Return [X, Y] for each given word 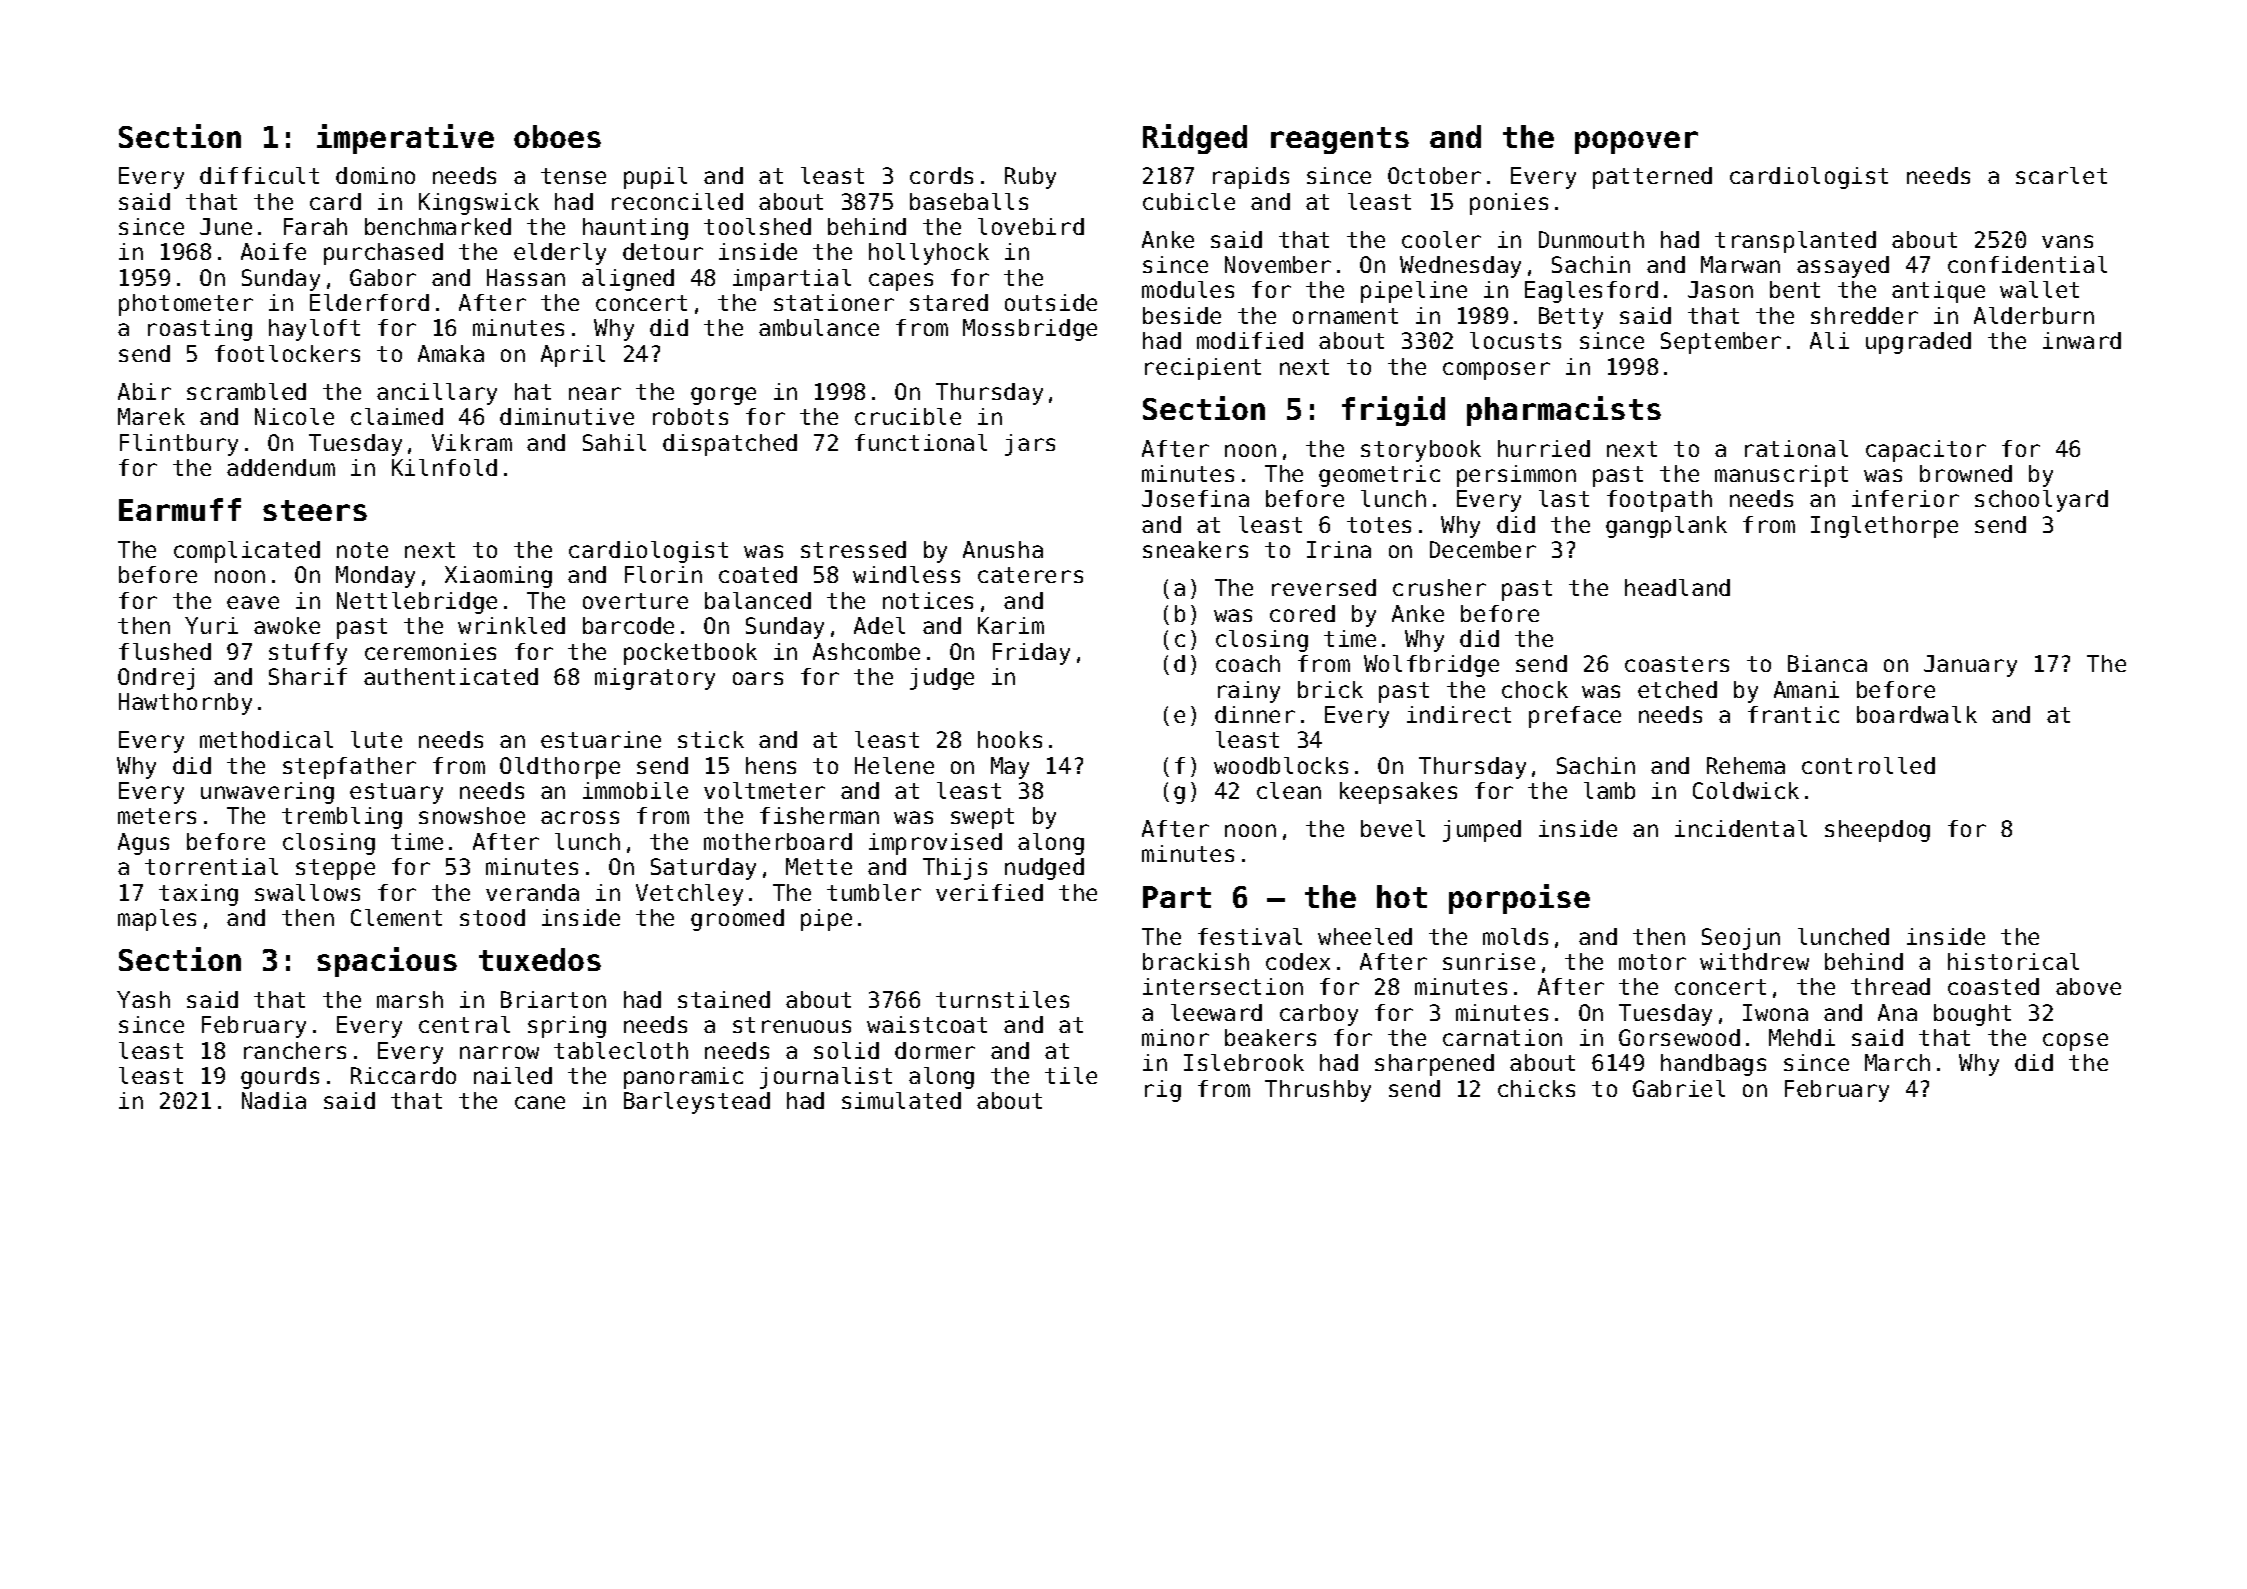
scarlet [2061, 175]
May [1010, 768]
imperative [405, 139]
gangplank [1666, 527]
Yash [143, 999]
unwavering [267, 793]
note [362, 550]
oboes [557, 136]
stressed [853, 549]
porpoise [1519, 899]
